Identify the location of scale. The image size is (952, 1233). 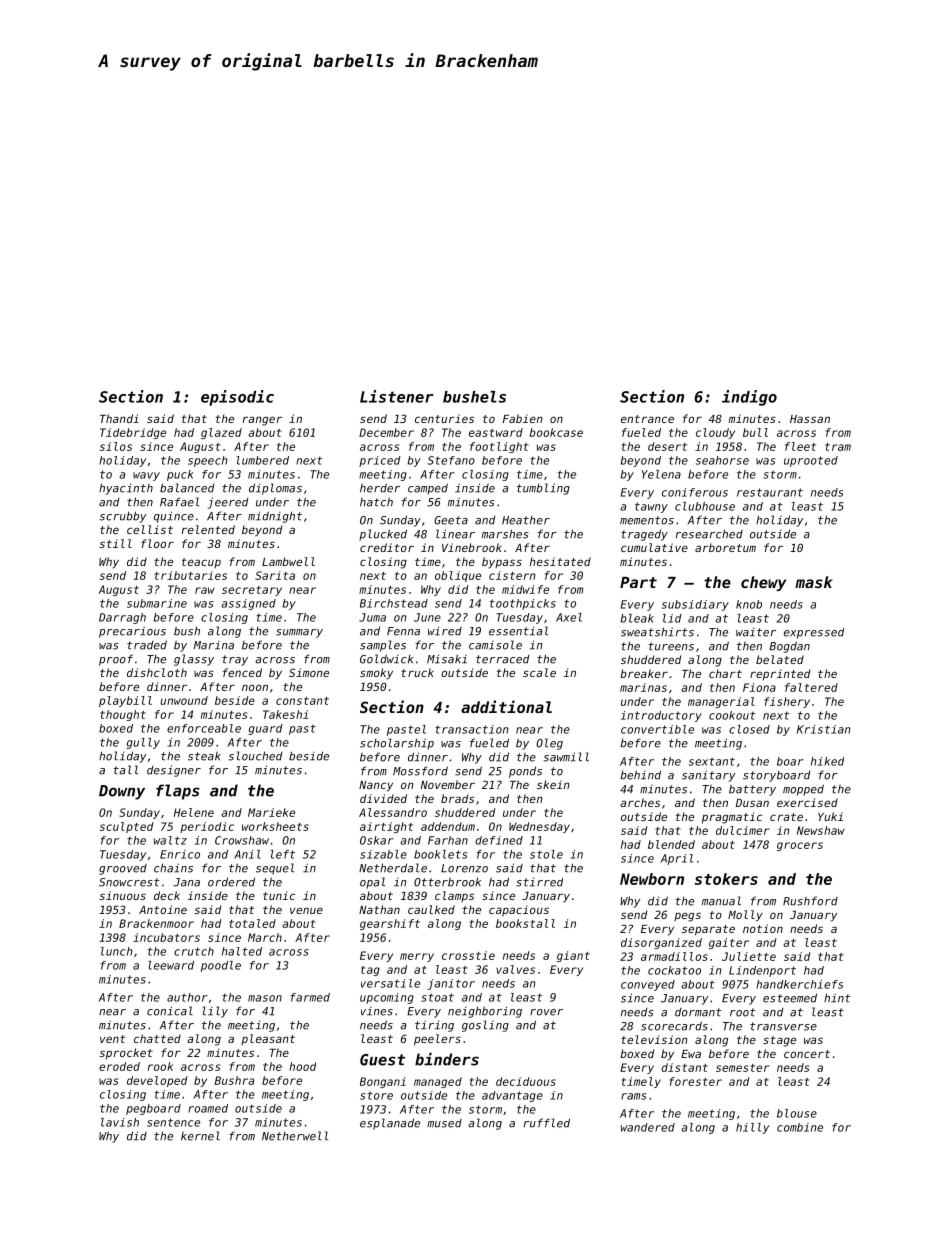
(539, 672).
